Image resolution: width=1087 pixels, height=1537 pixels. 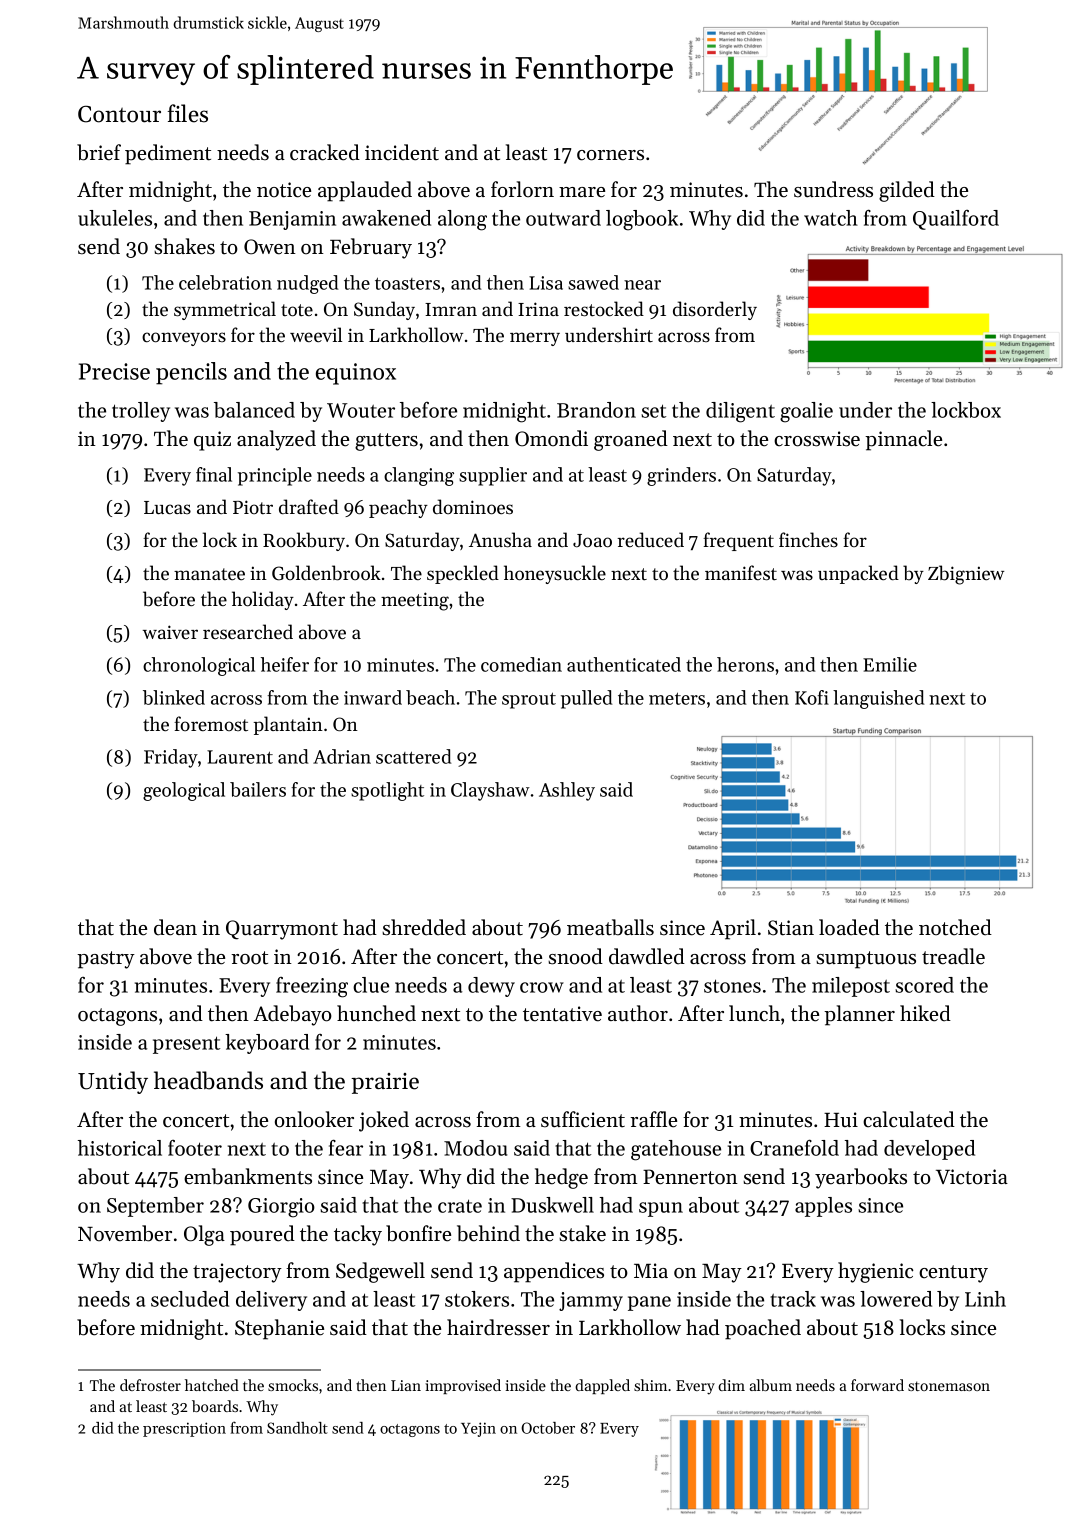 I want to click on languished, so click(x=878, y=699).
